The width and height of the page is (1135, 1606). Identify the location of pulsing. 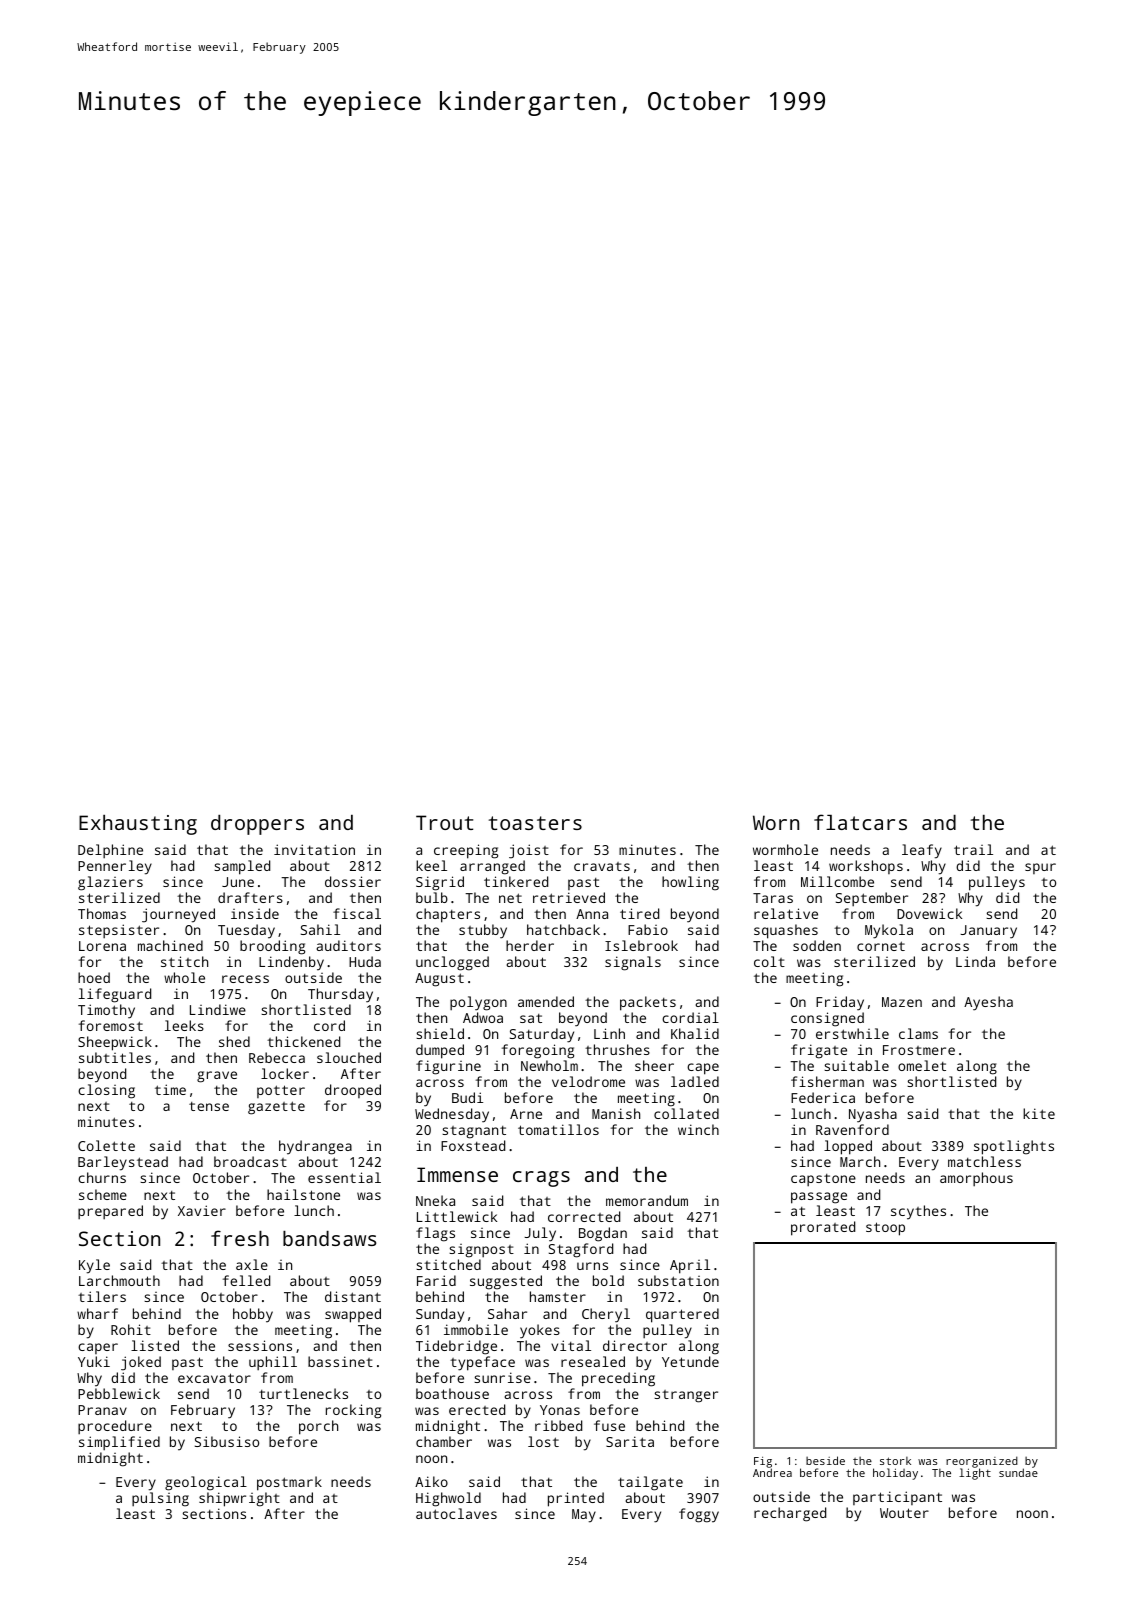
(160, 1499).
